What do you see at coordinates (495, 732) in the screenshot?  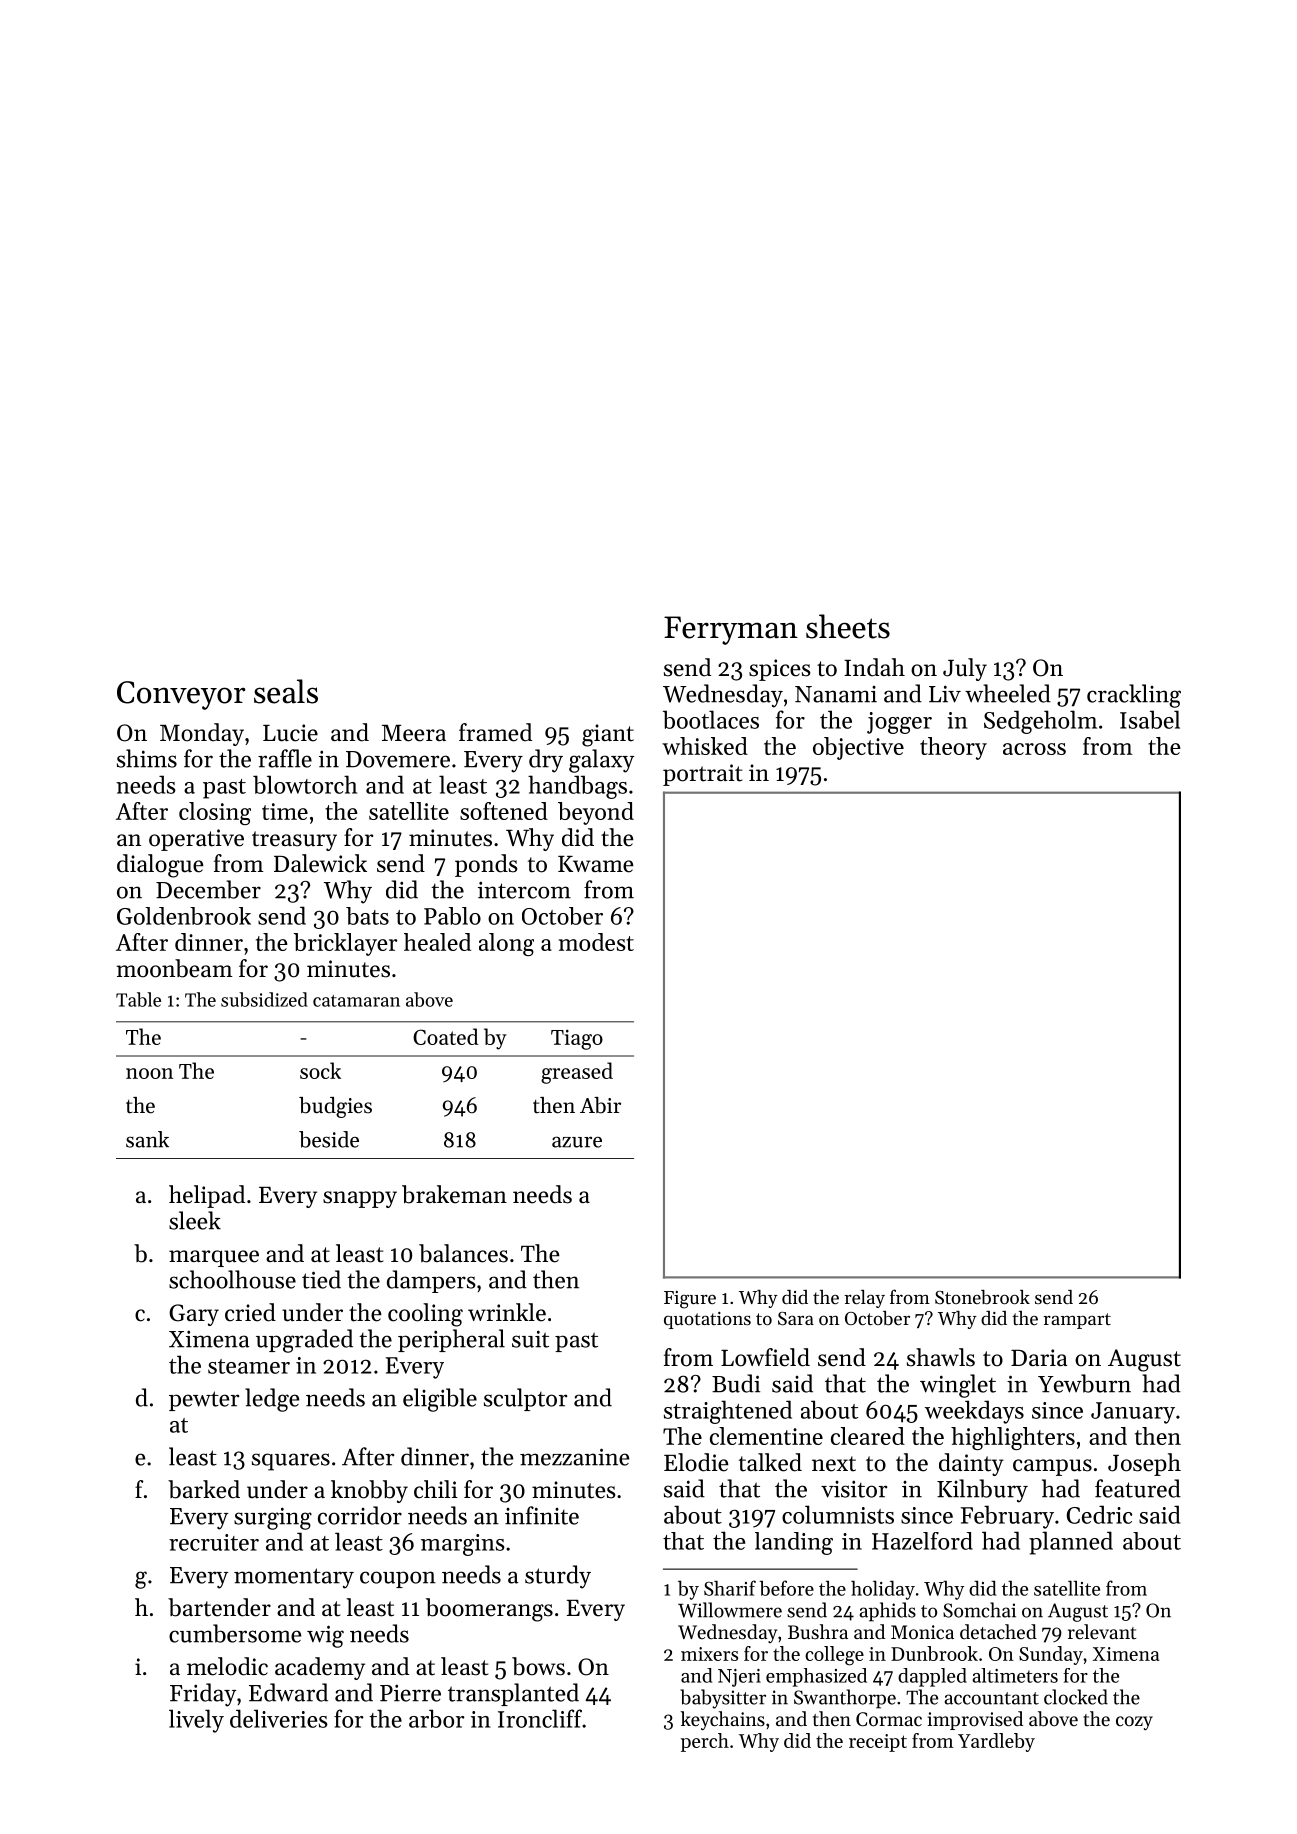 I see `framed` at bounding box center [495, 732].
